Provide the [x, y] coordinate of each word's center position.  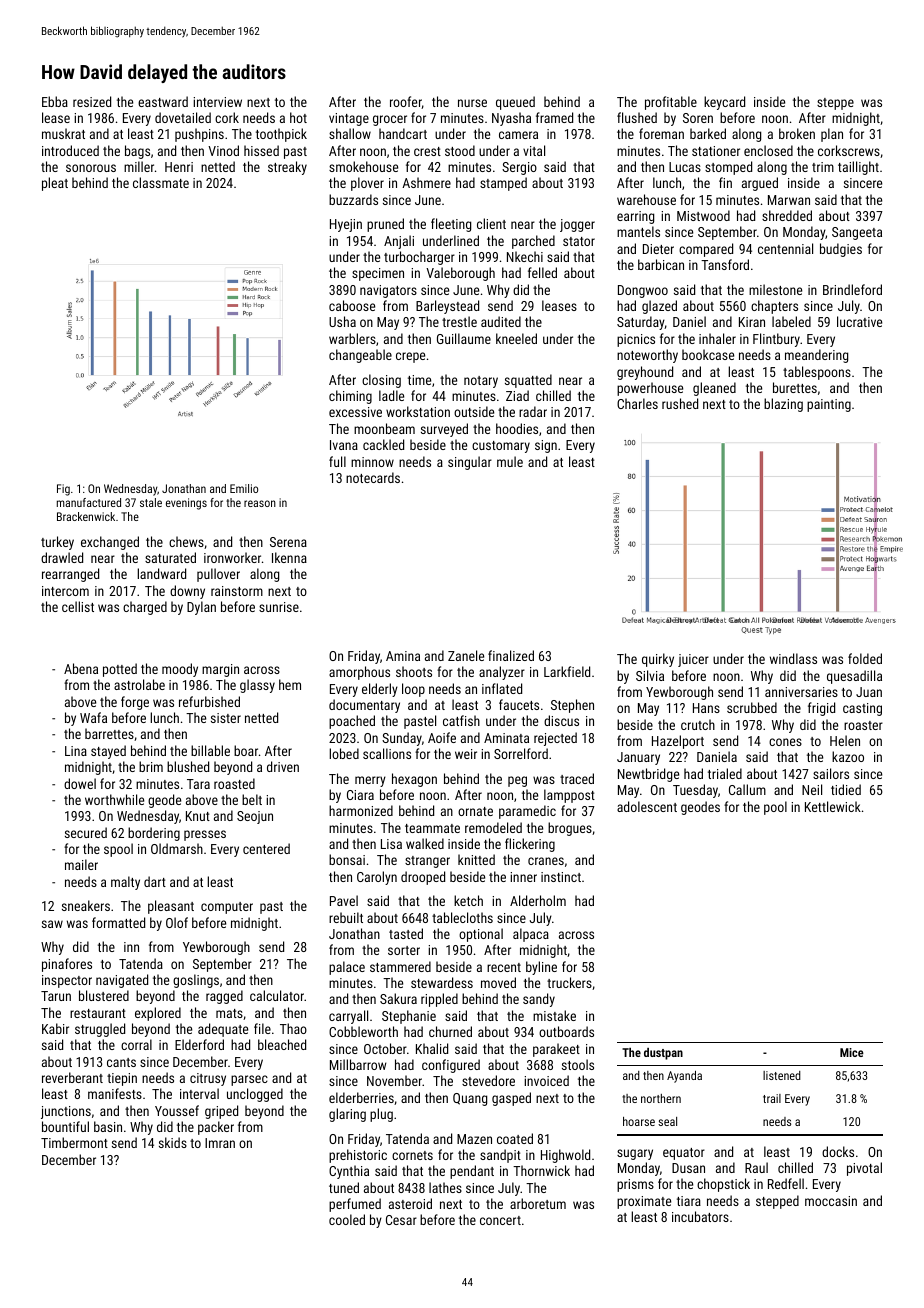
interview [217, 102]
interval [199, 1093]
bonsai [347, 859]
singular [470, 463]
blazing [783, 405]
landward [161, 573]
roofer [406, 102]
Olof [177, 922]
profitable [671, 103]
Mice [852, 1052]
